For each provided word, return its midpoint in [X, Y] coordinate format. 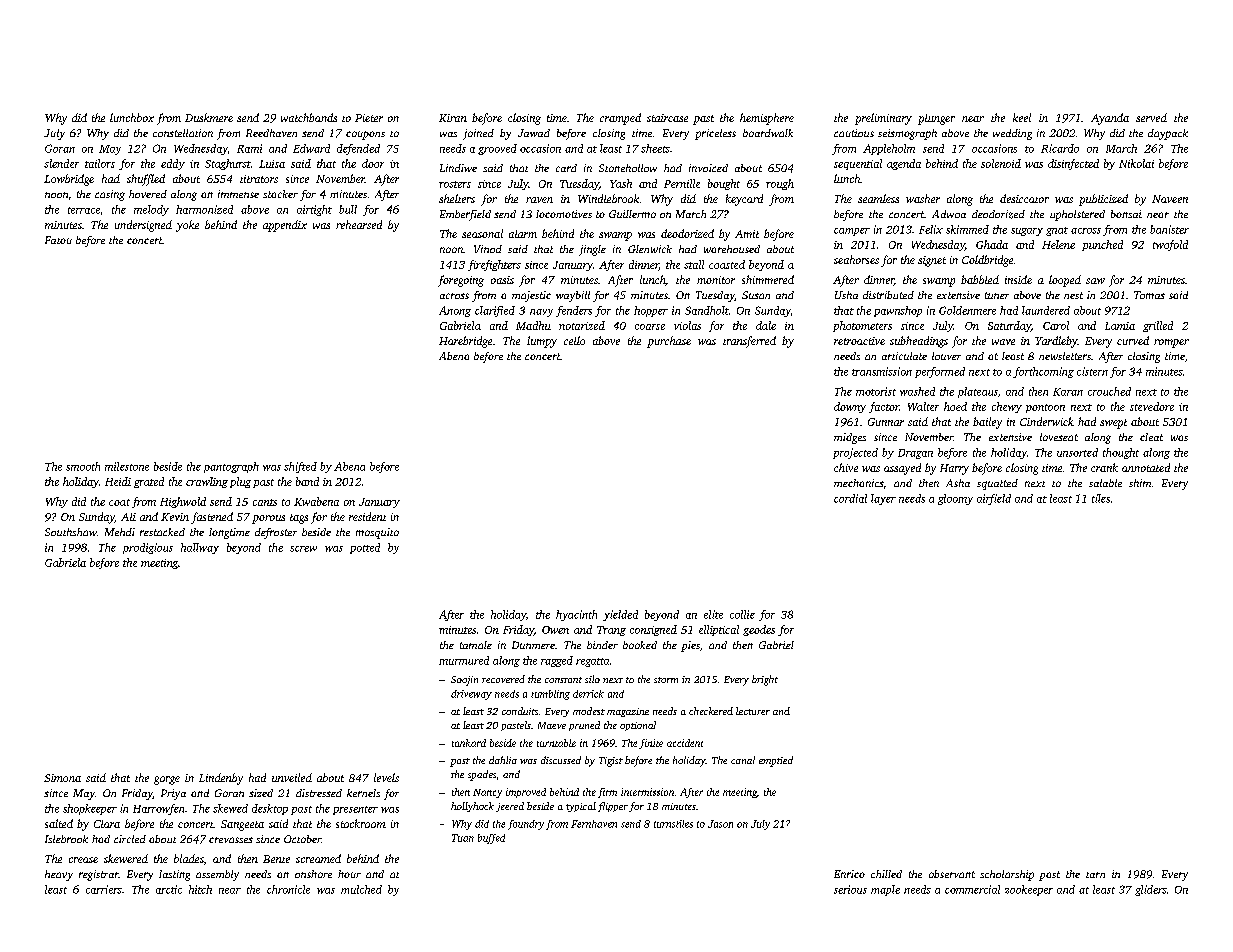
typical [581, 807]
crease [83, 860]
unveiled [292, 777]
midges [850, 438]
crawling [207, 482]
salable [1105, 483]
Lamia [1120, 326]
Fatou [58, 240]
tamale [476, 645]
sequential [858, 164]
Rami [249, 148]
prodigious [148, 548]
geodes [759, 630]
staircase [667, 118]
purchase [669, 342]
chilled [886, 874]
